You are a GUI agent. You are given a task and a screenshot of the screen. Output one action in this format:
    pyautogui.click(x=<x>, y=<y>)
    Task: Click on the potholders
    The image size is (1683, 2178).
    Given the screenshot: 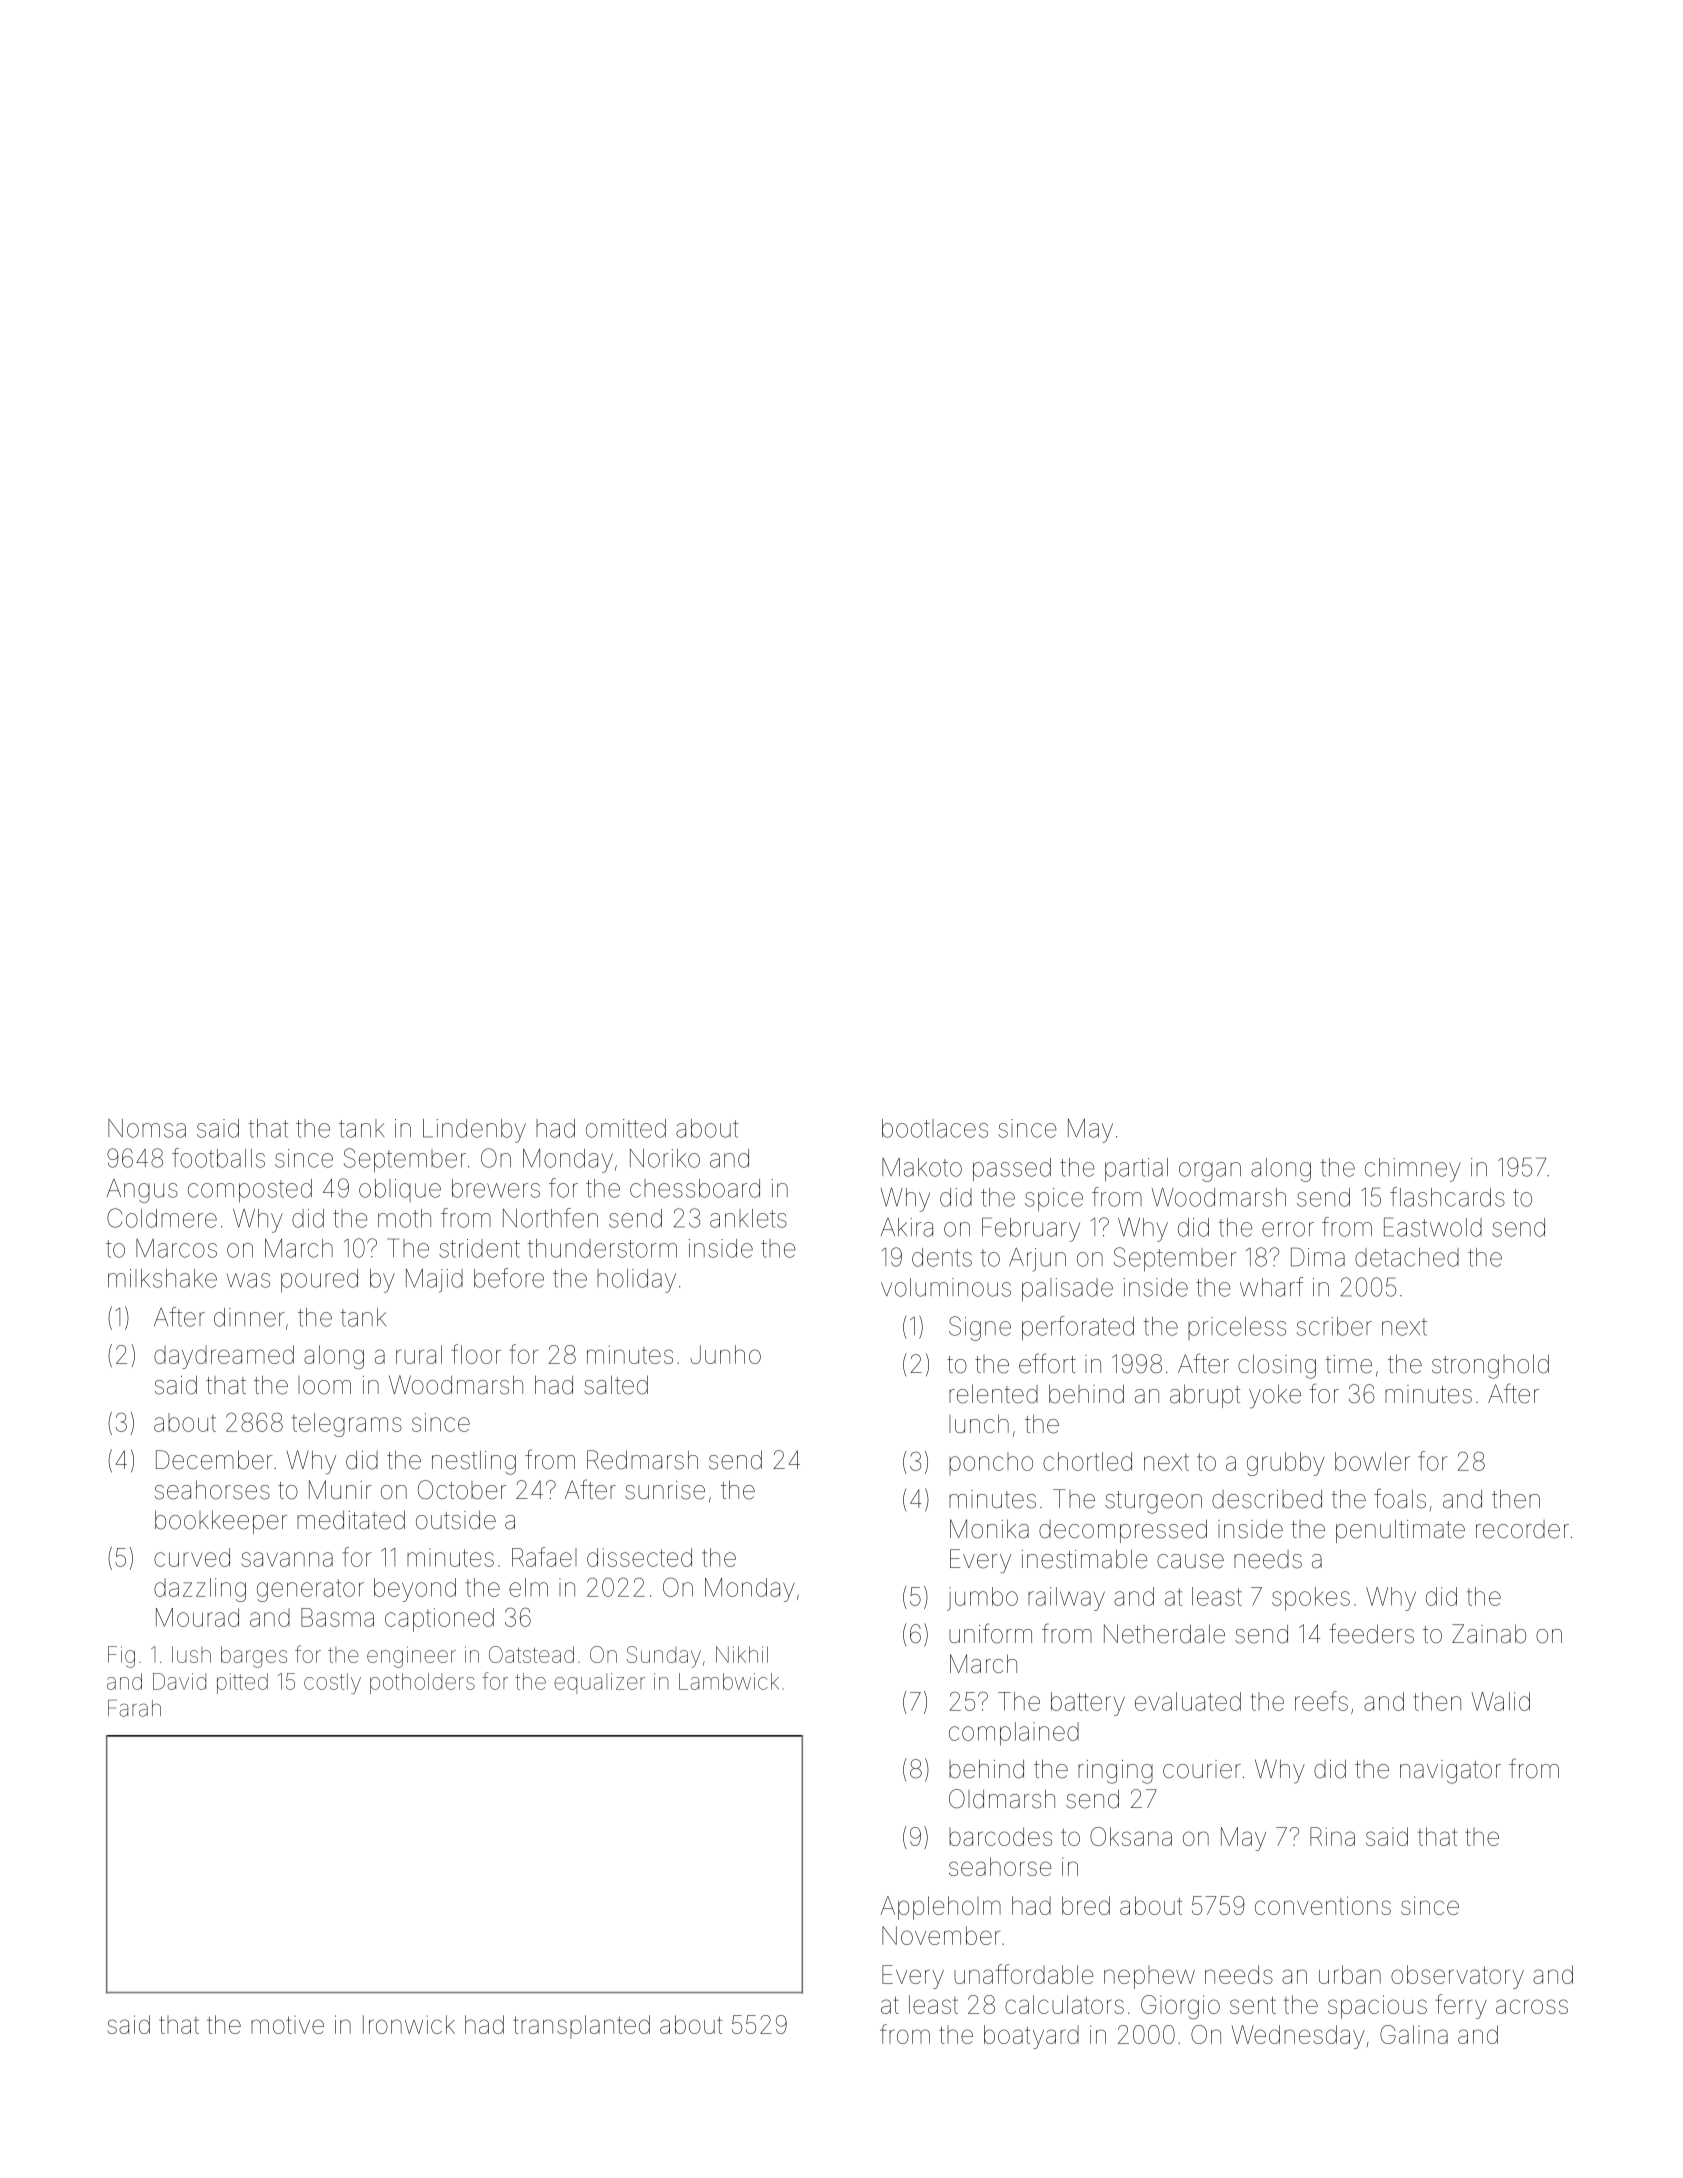 What is the action you would take?
    pyautogui.click(x=422, y=1683)
